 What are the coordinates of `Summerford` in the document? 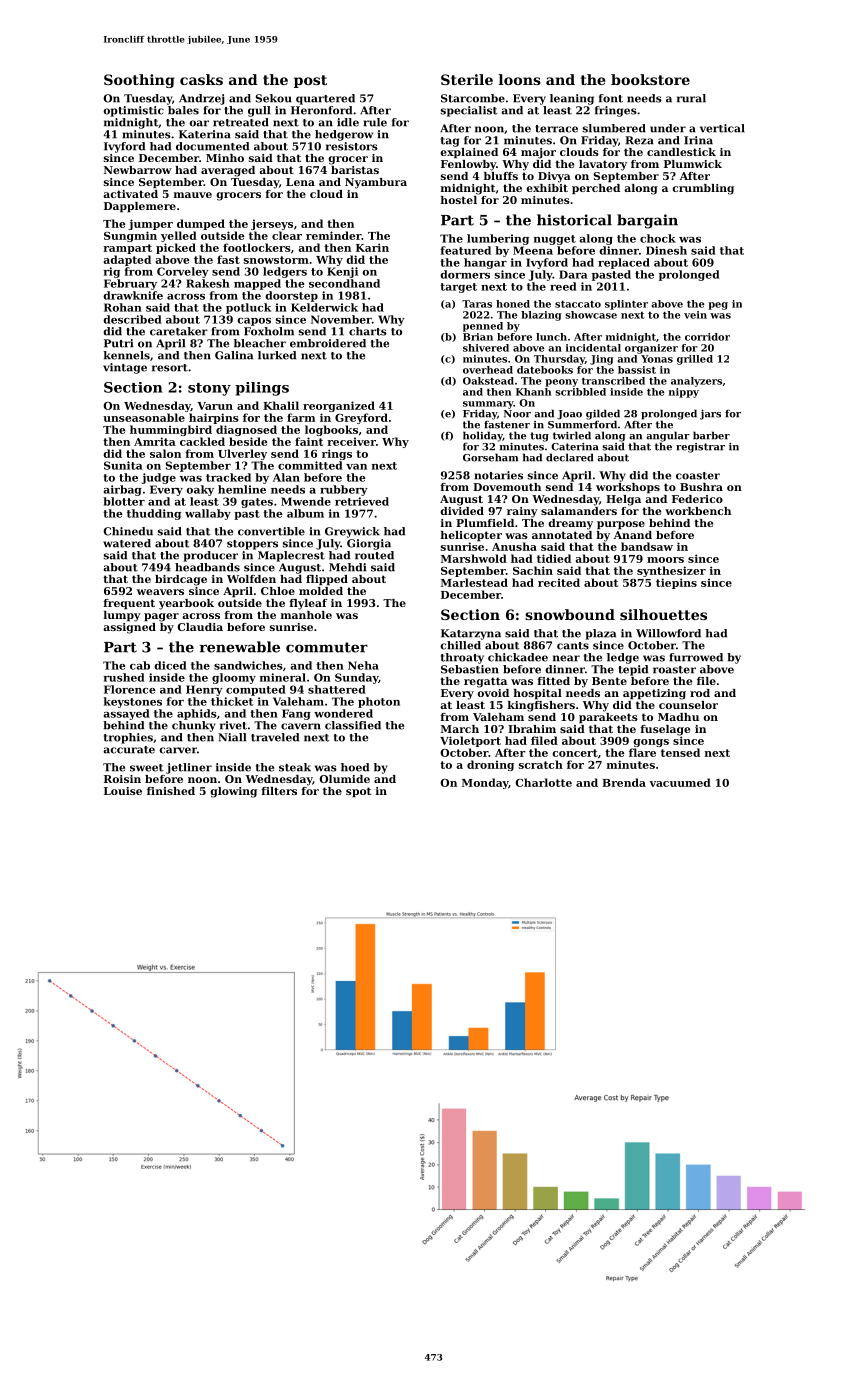 It's located at (582, 424).
